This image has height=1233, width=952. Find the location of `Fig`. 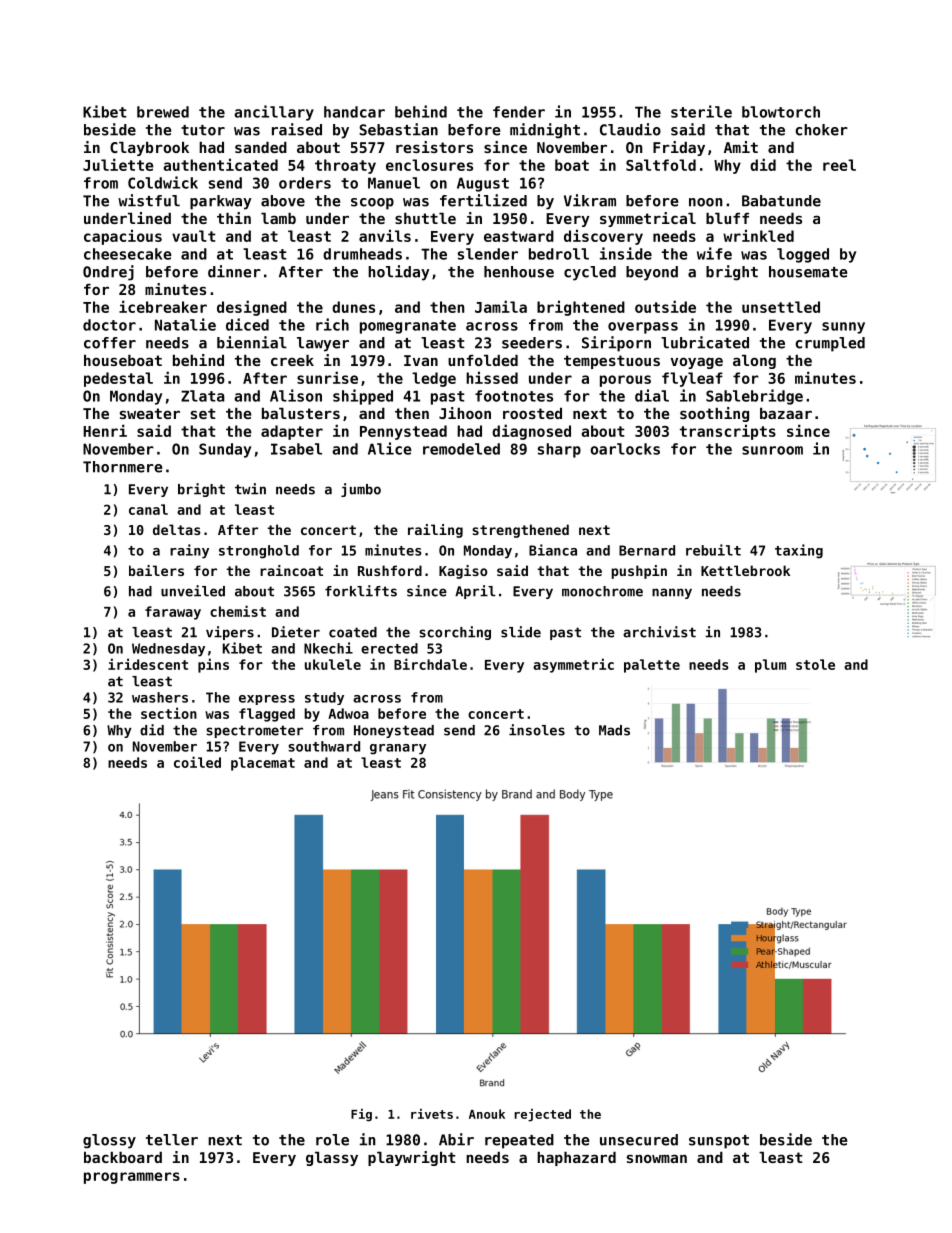

Fig is located at coordinates (361, 1115).
